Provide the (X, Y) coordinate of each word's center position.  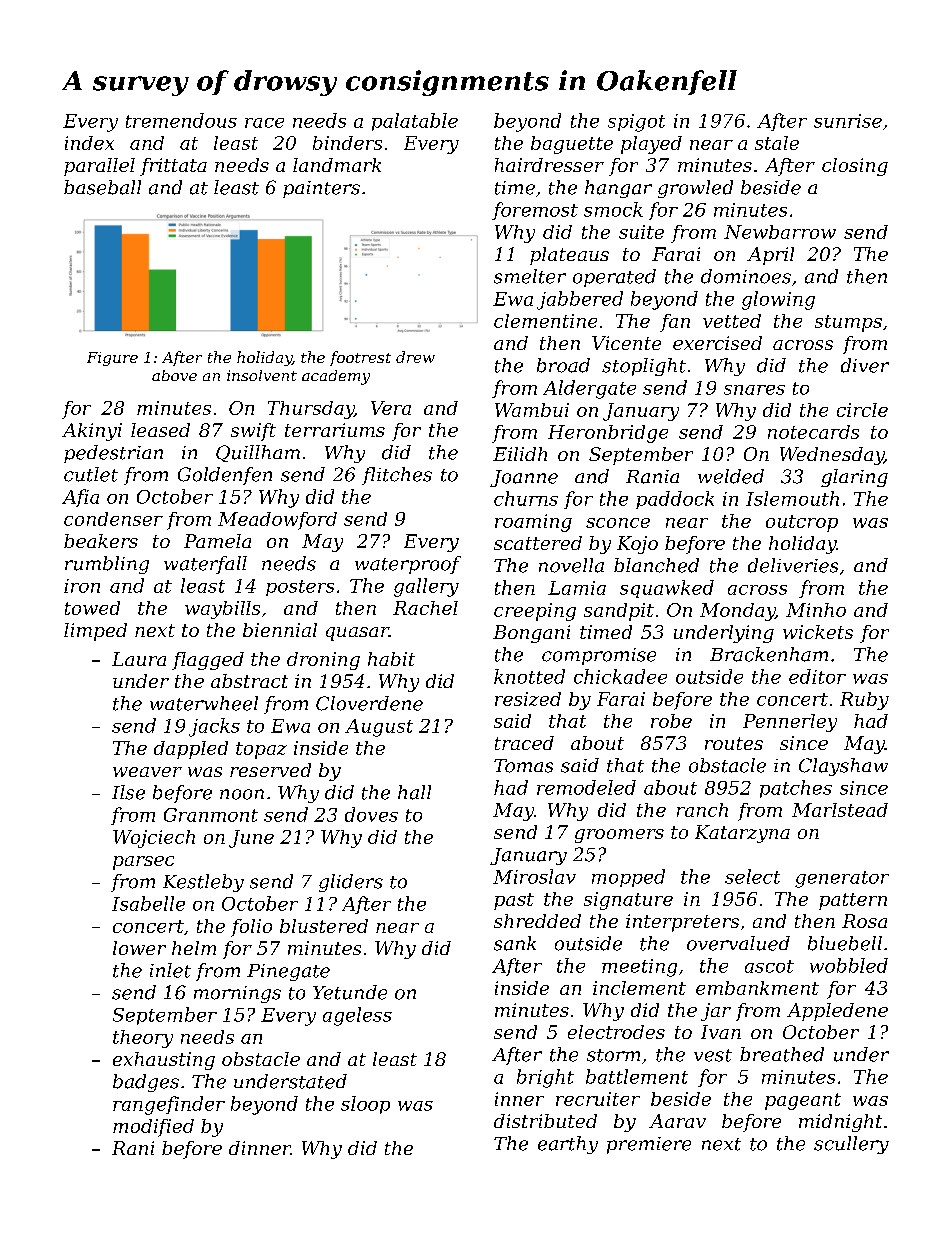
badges (146, 1083)
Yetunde (350, 992)
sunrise (848, 121)
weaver (147, 772)
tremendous (181, 120)
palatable (415, 122)
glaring (854, 478)
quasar (357, 634)
